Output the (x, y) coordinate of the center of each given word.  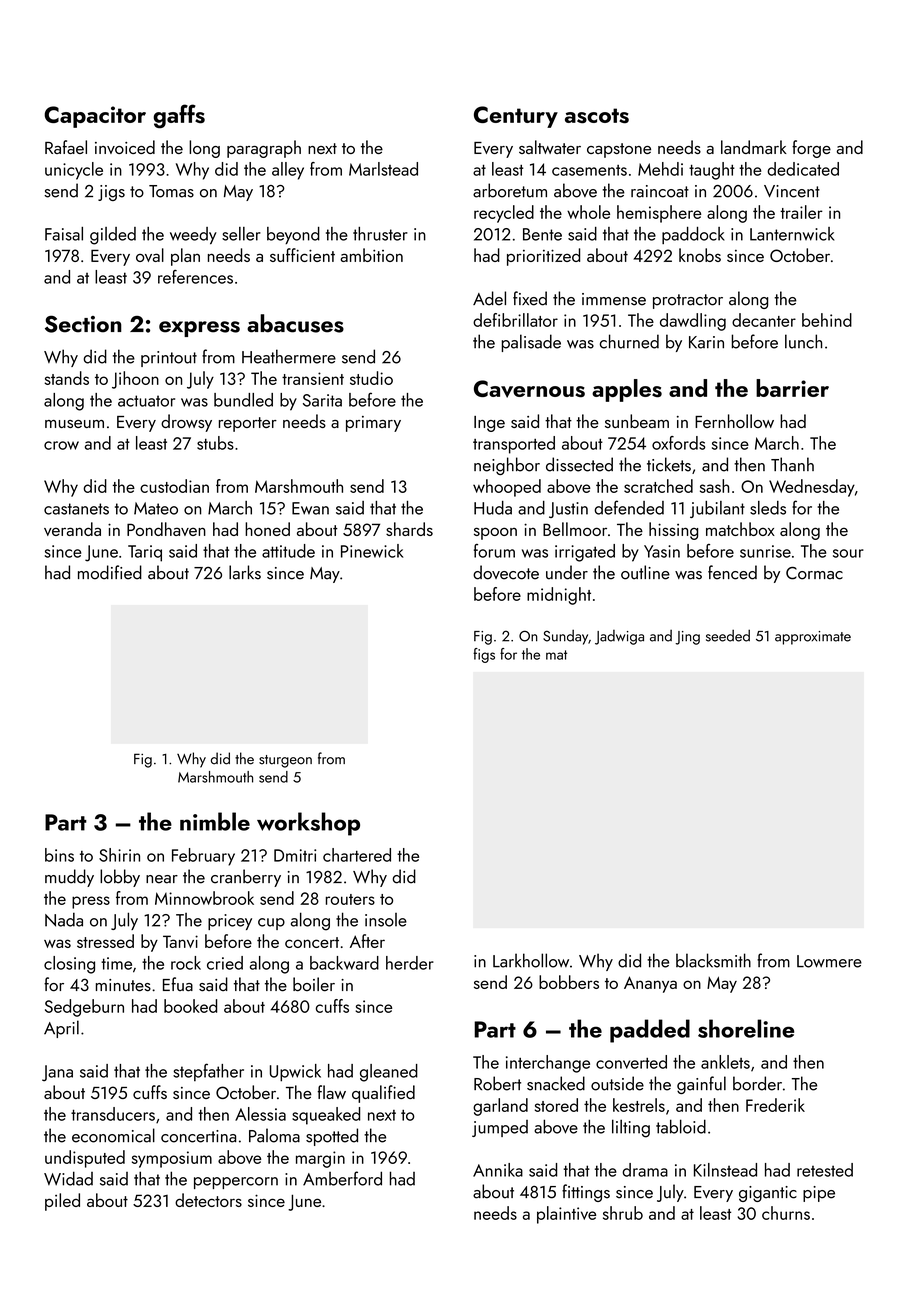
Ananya (650, 984)
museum (74, 424)
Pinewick (372, 551)
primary (373, 424)
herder (410, 963)
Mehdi (660, 169)
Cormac (814, 573)
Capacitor (95, 117)
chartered (357, 855)
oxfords (678, 443)
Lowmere (829, 961)
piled (62, 1202)
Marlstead (383, 169)
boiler (314, 984)
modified (110, 572)
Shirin (119, 855)
